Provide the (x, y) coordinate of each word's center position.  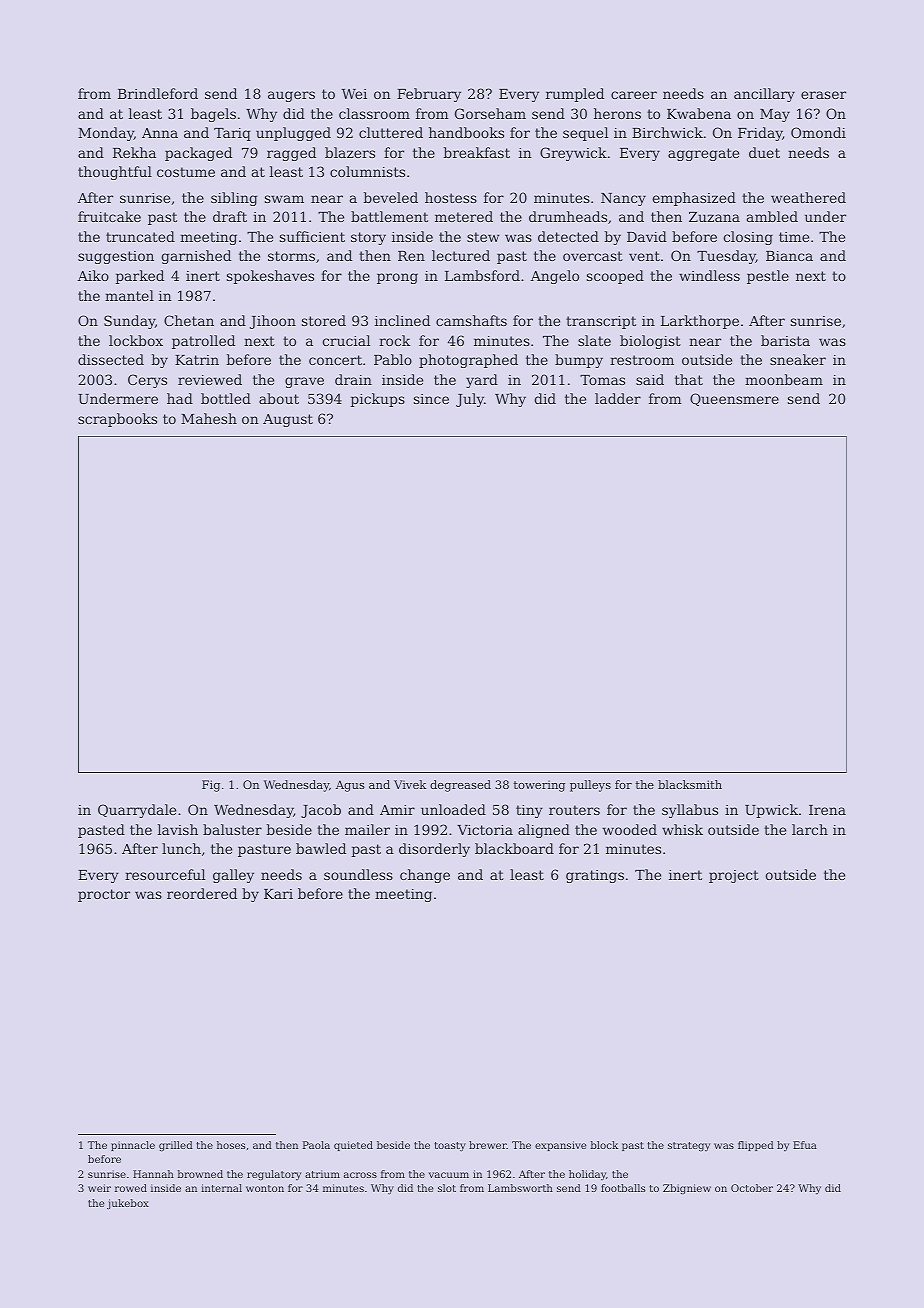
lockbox (136, 340)
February (429, 95)
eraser (823, 95)
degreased (460, 786)
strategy (689, 1147)
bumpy (579, 361)
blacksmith (690, 784)
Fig (211, 786)
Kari (278, 894)
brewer (488, 1145)
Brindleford (158, 93)
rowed (131, 1188)
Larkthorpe (700, 322)
